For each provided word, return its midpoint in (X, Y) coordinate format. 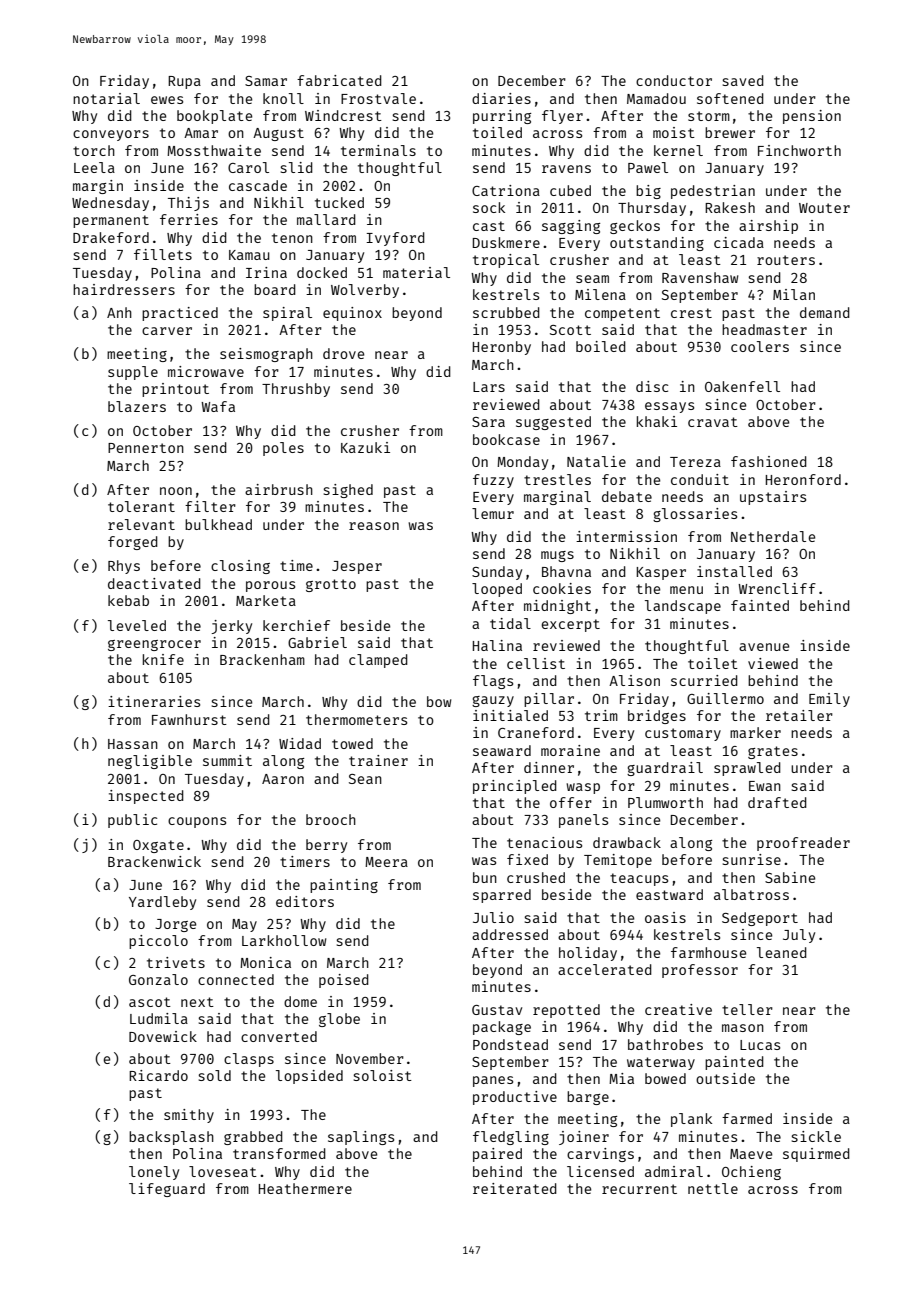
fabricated (339, 80)
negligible (150, 762)
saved (743, 80)
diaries (501, 98)
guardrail (665, 769)
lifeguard (167, 1190)
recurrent (639, 1189)
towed (352, 743)
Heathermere (305, 1188)
